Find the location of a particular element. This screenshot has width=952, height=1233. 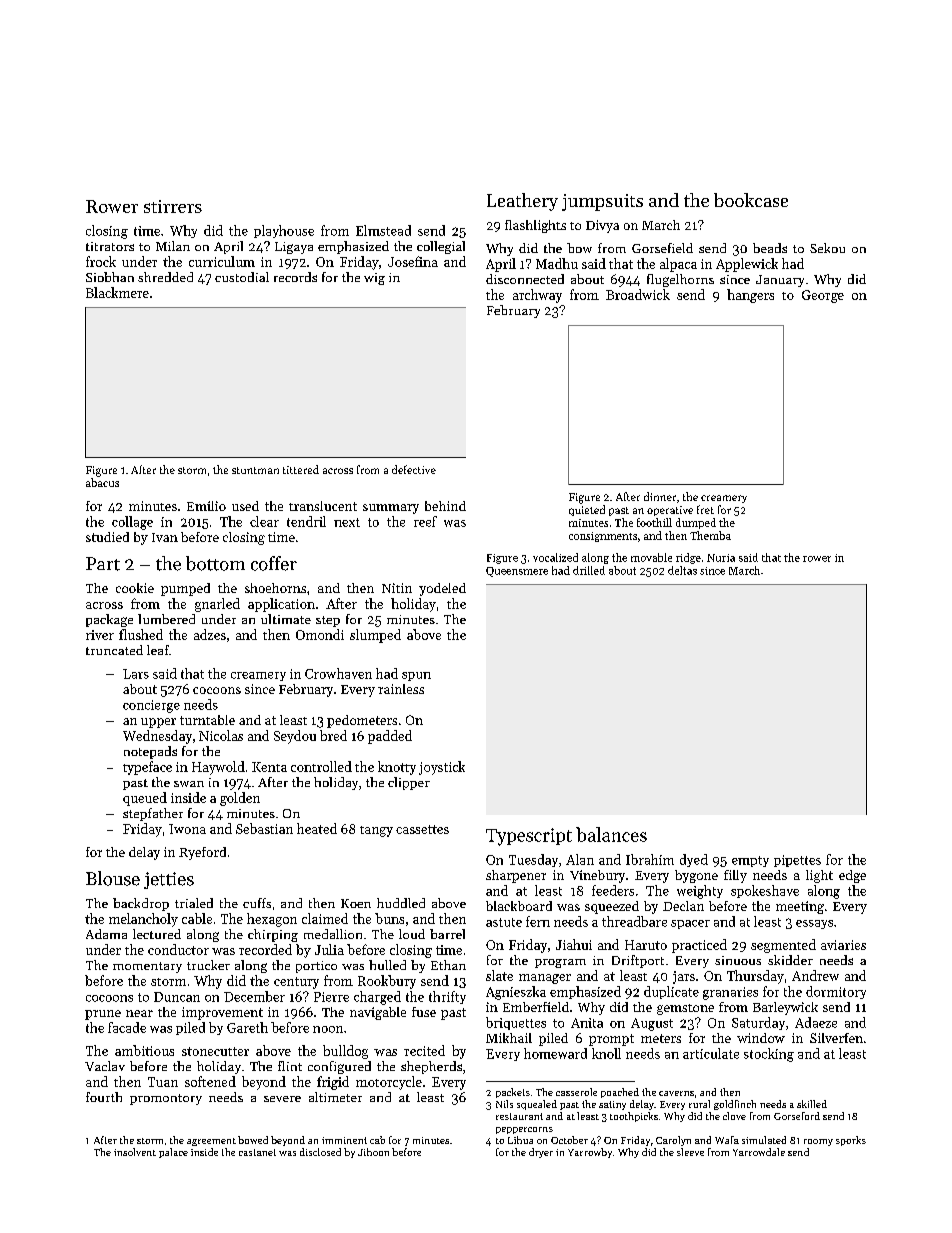

George is located at coordinates (823, 296).
